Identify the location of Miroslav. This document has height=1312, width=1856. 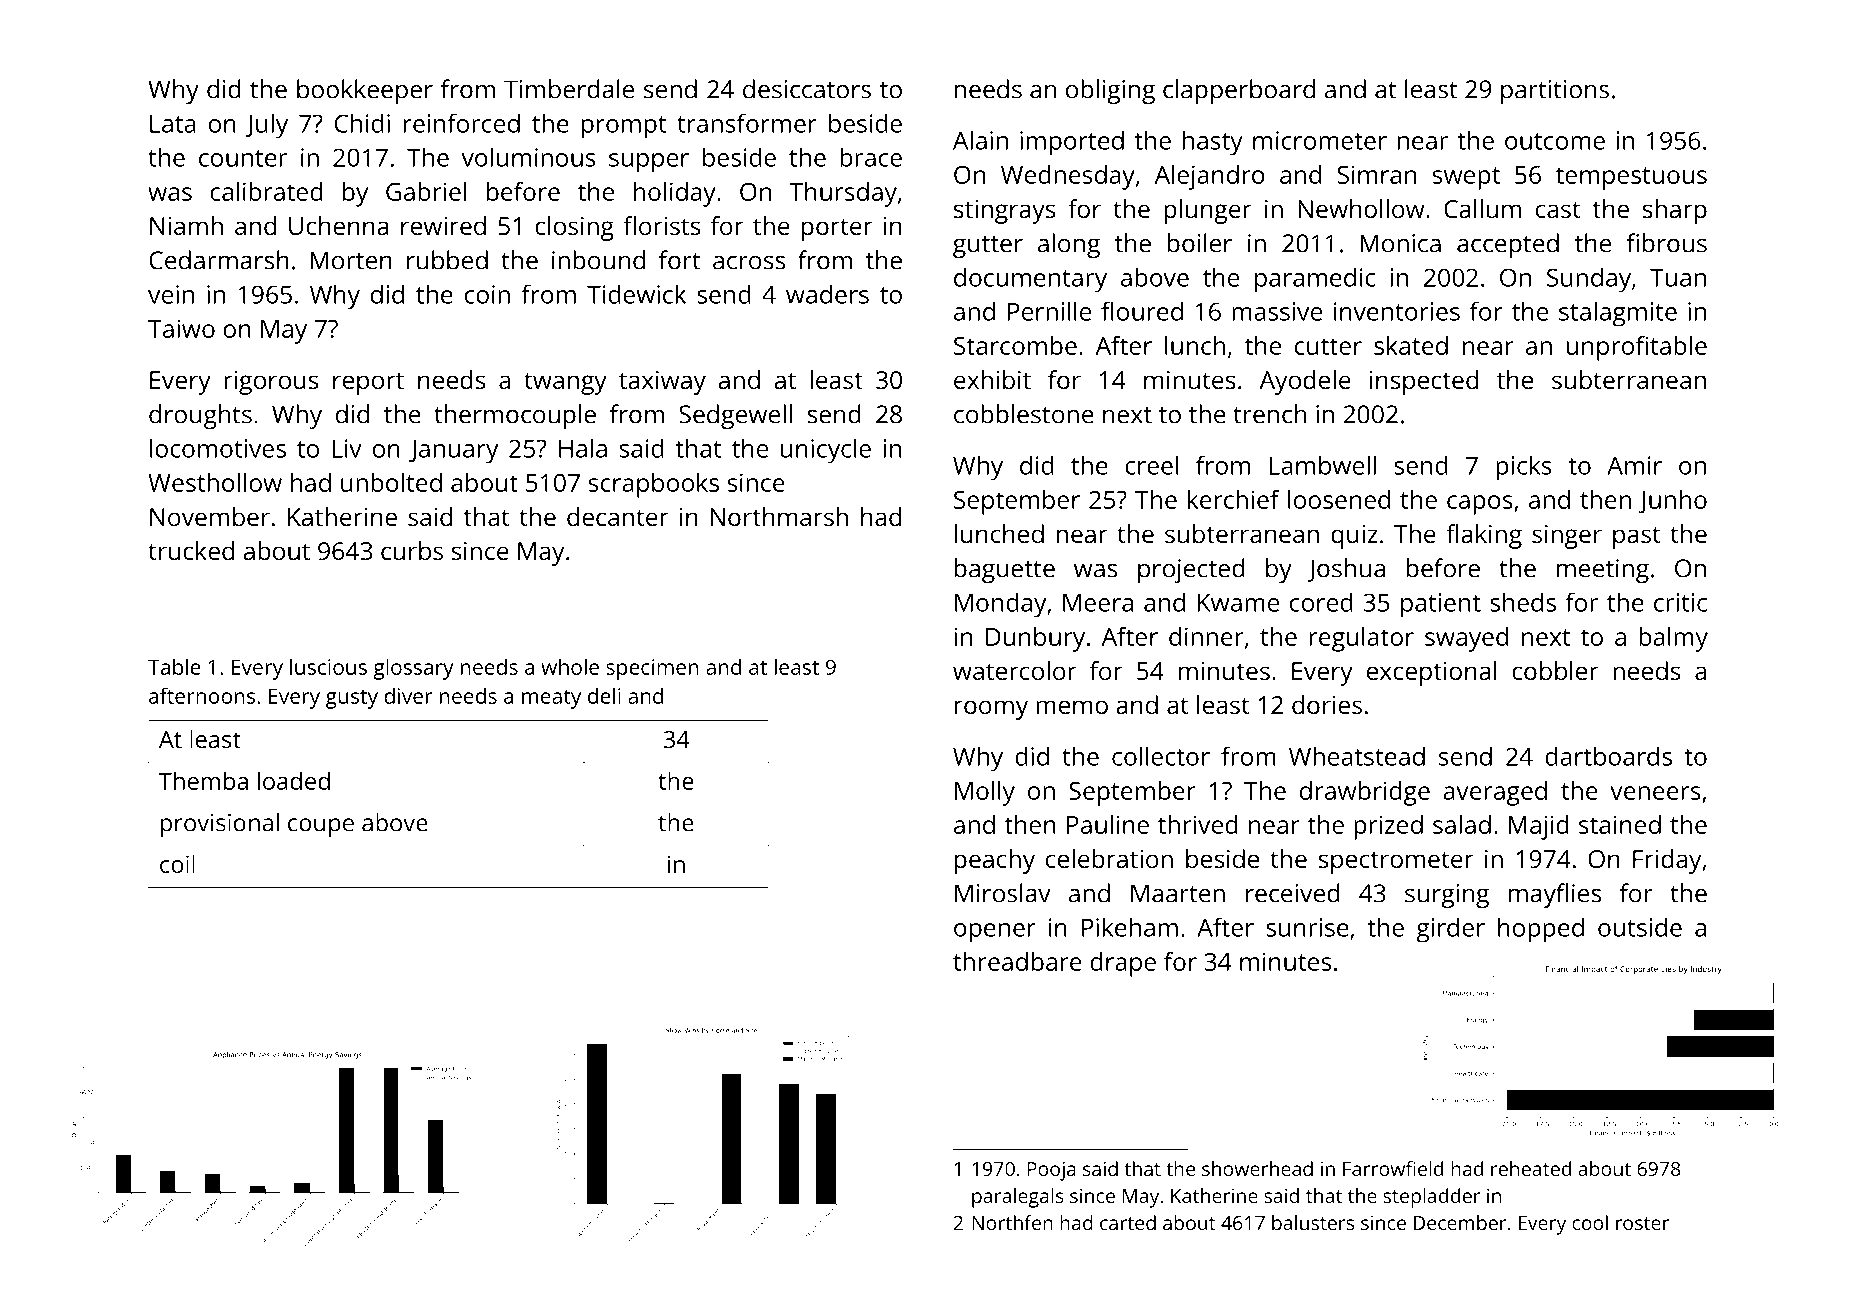
(1003, 893).
